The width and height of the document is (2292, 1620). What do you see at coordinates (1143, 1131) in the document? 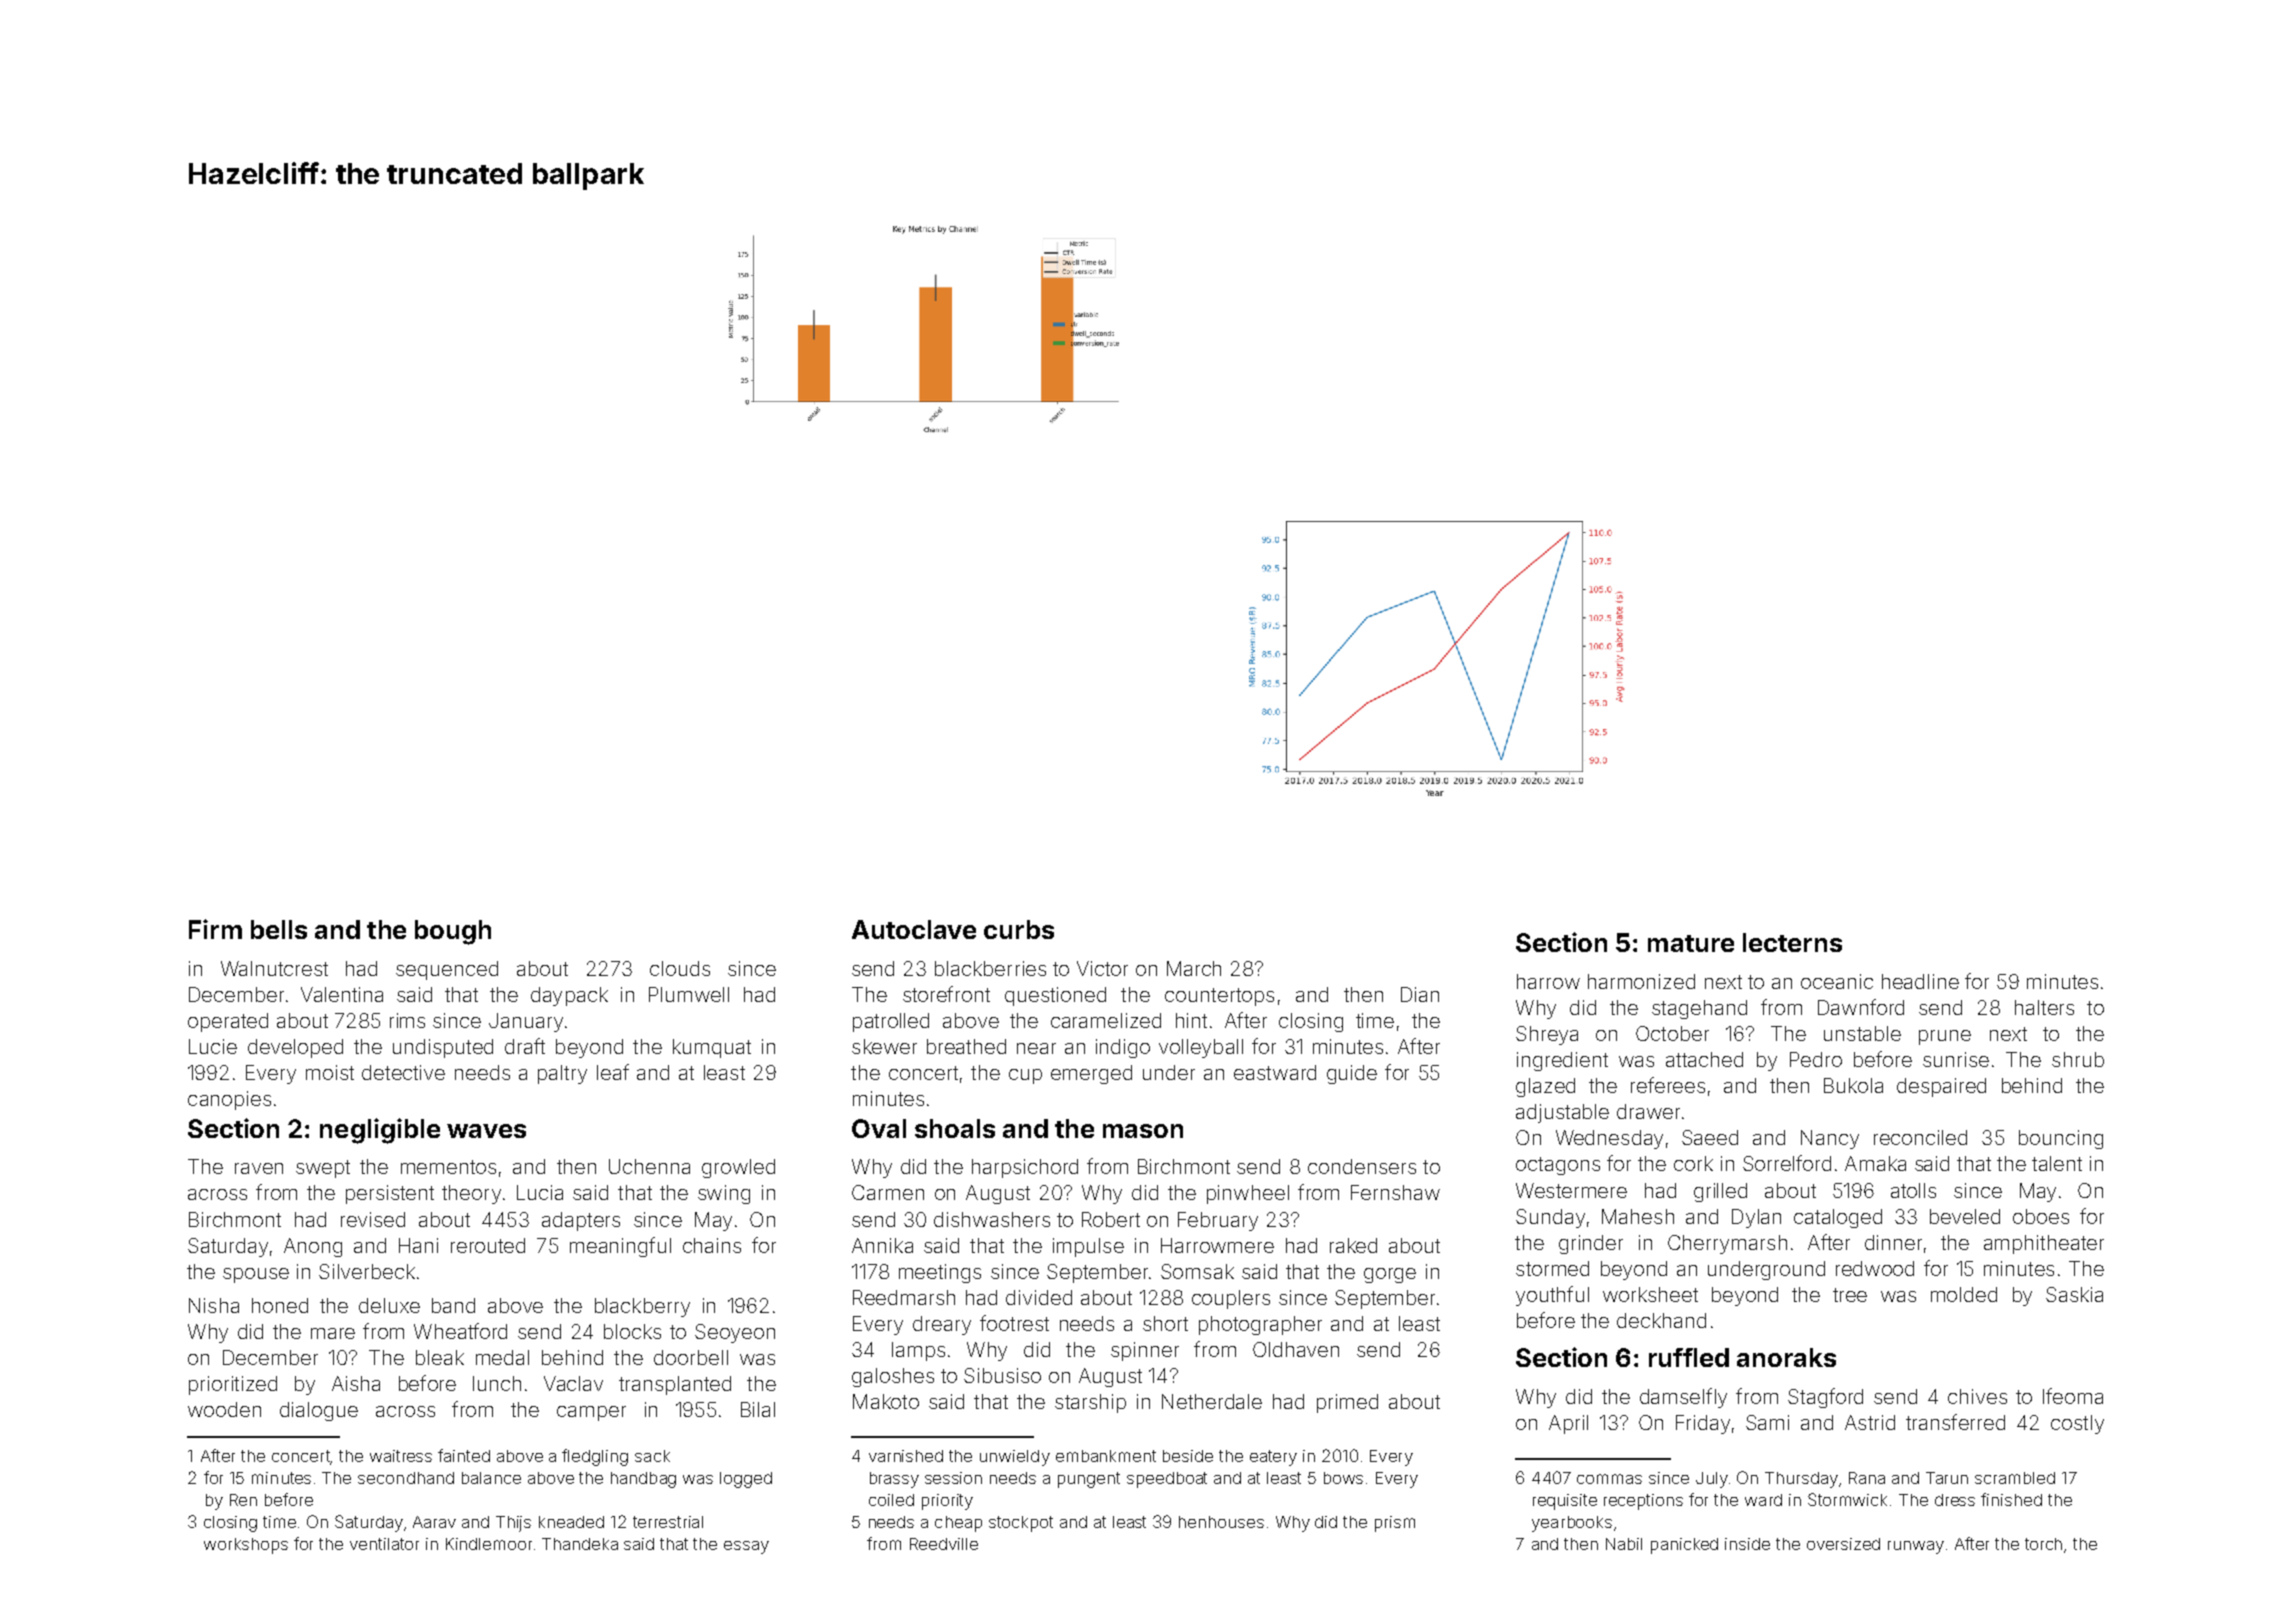
I see `mason` at bounding box center [1143, 1131].
